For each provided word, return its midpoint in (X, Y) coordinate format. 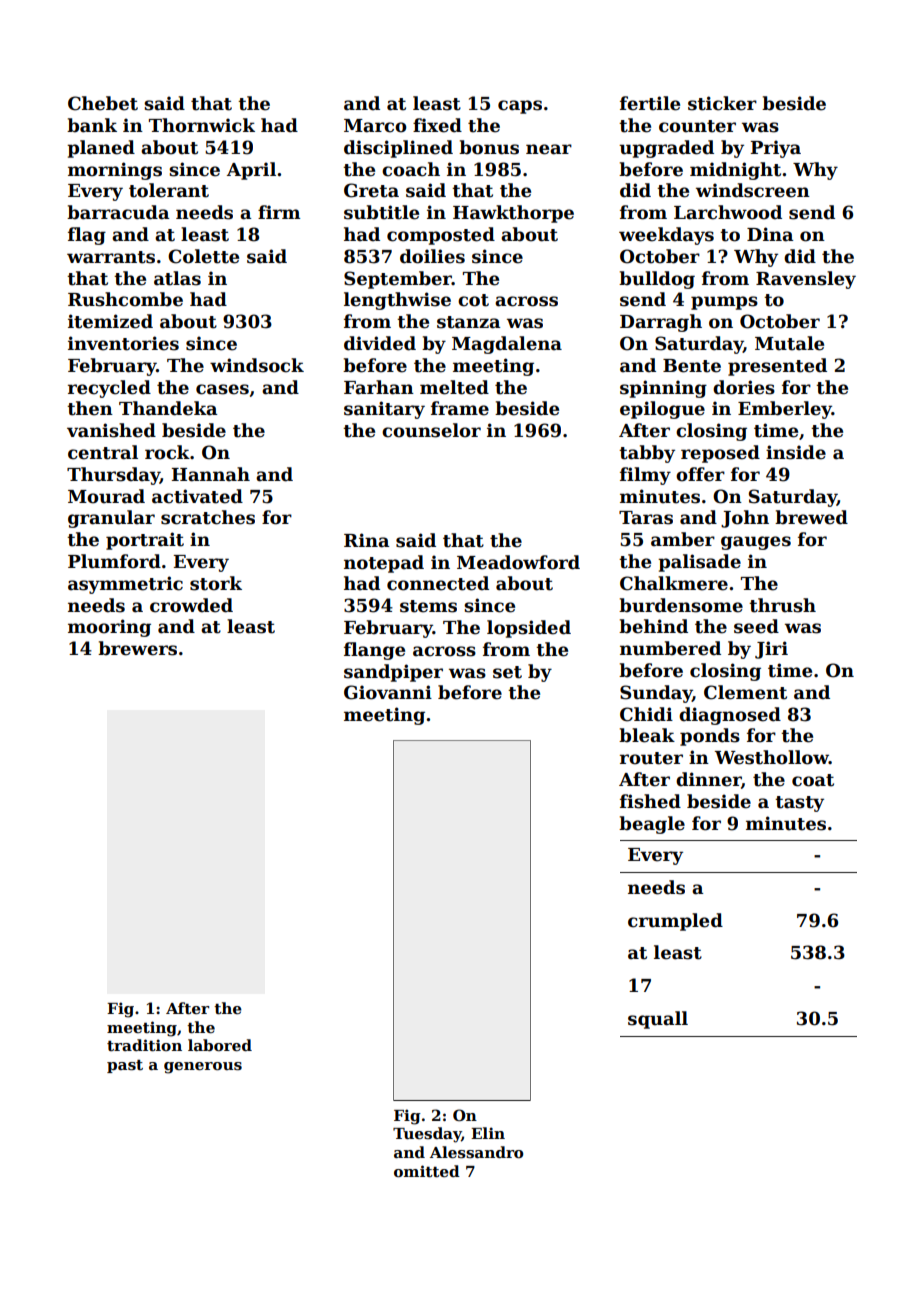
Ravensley (806, 280)
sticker (722, 103)
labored (220, 1045)
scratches (208, 517)
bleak (647, 735)
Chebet (103, 103)
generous (203, 1068)
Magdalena (507, 345)
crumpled (675, 922)
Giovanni (388, 692)
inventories (123, 343)
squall (658, 1020)
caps (520, 107)
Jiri (771, 650)
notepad (384, 564)
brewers (137, 648)
